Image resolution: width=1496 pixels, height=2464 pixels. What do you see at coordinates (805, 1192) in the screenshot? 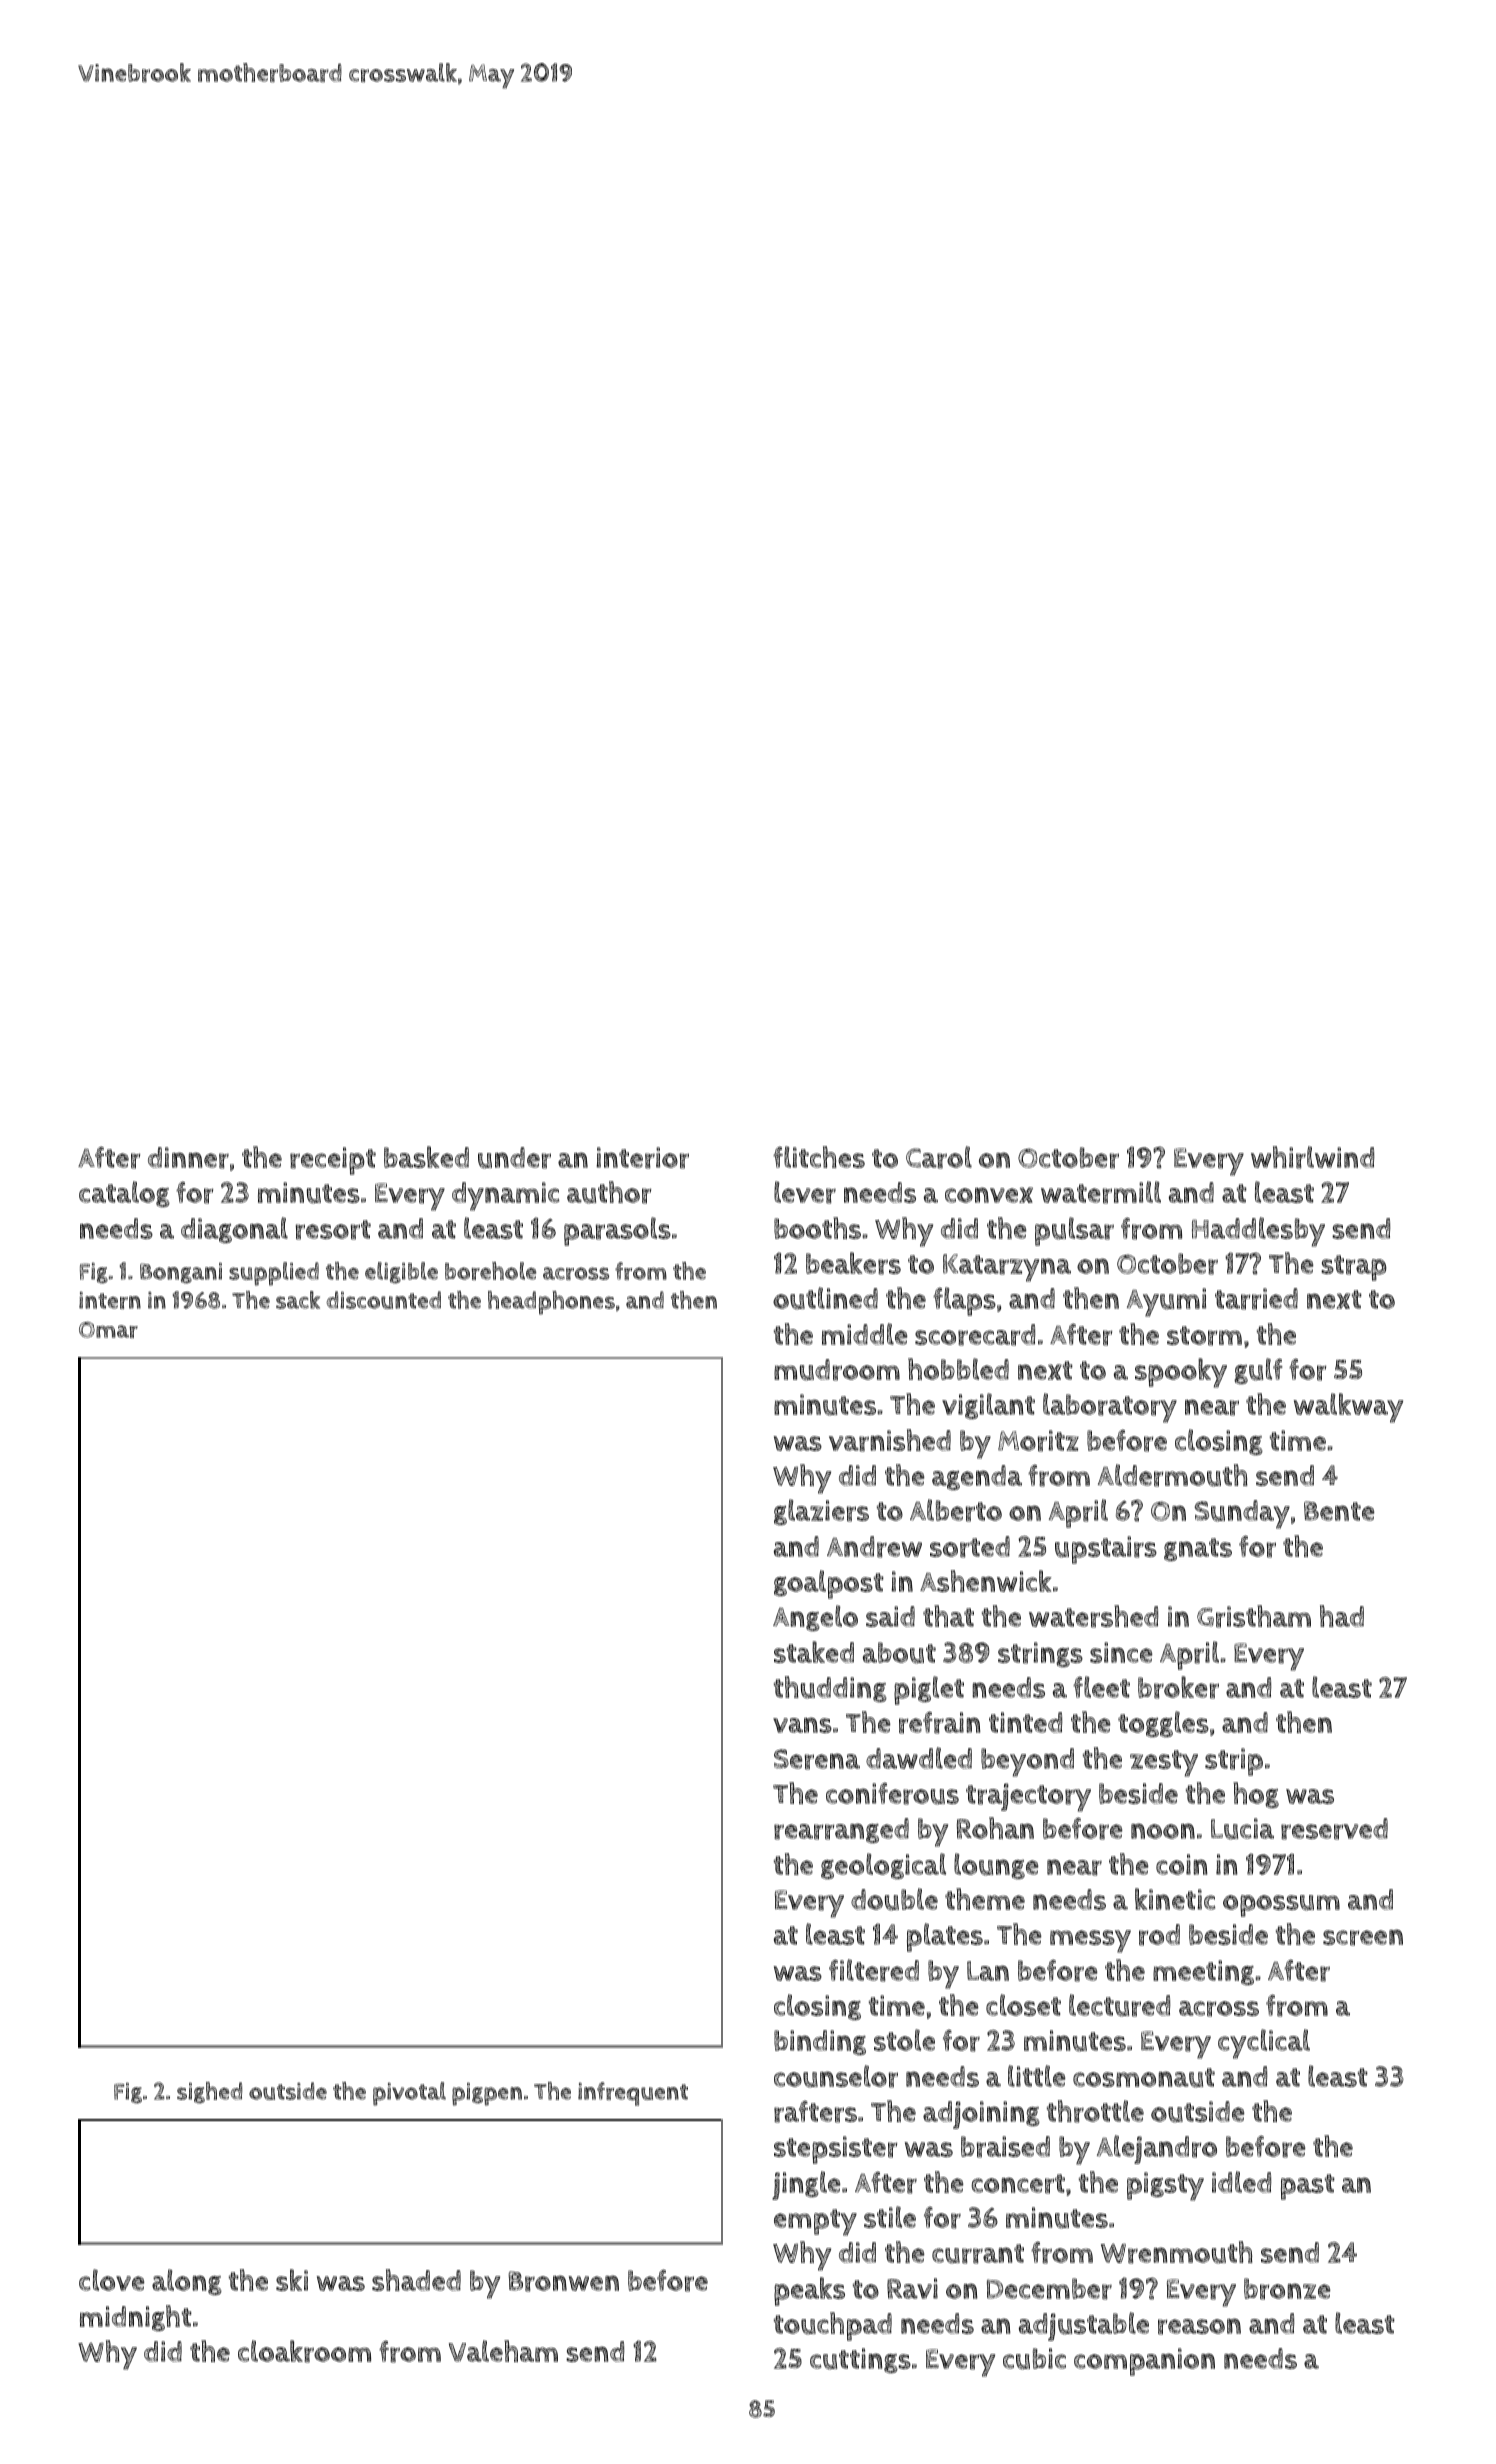
I see `lever` at bounding box center [805, 1192].
